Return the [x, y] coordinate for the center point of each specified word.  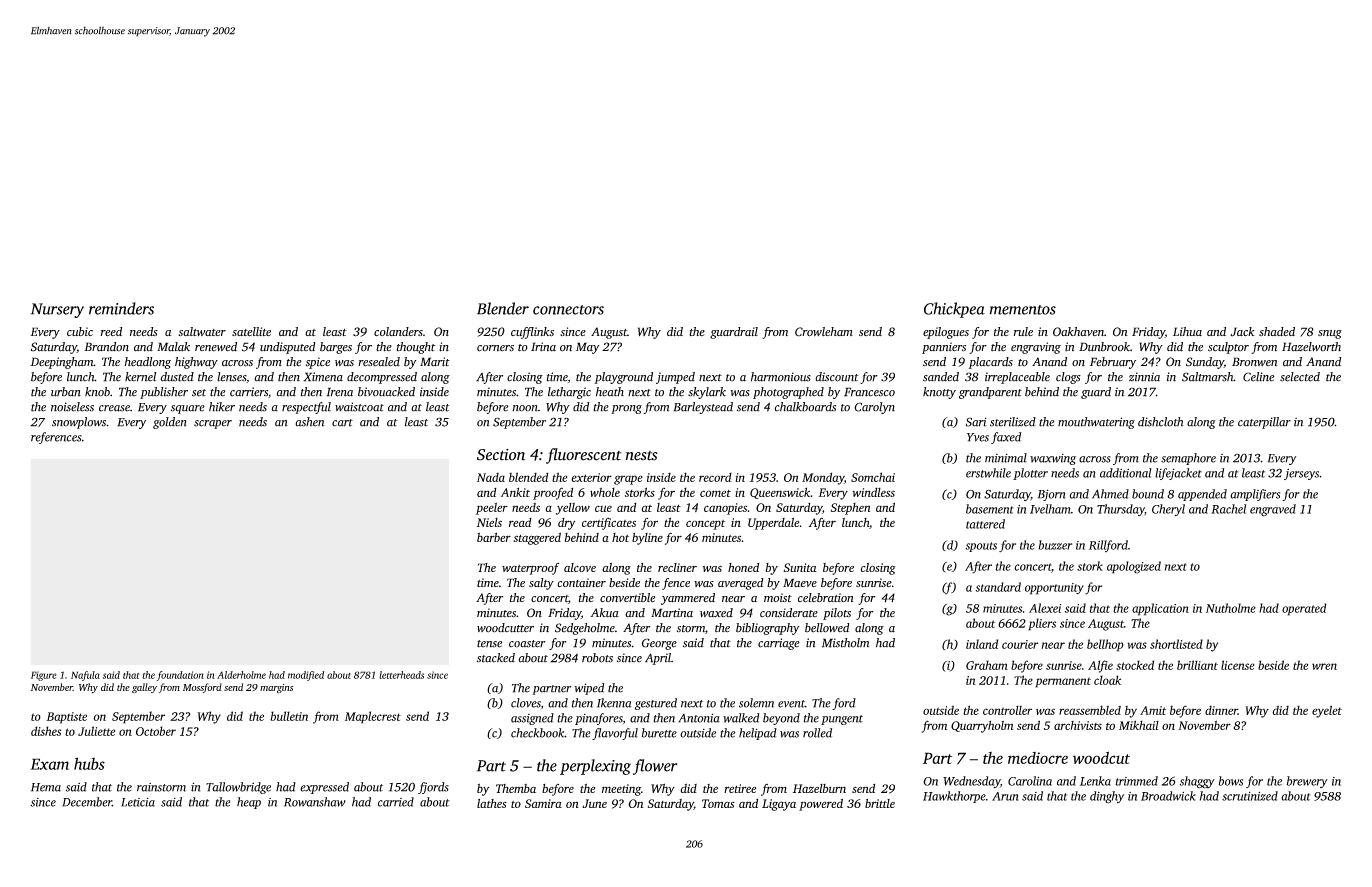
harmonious [781, 377]
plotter [1030, 474]
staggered [537, 538]
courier [1020, 644]
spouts [981, 547]
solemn [756, 703]
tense [489, 644]
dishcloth [1161, 422]
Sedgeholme [585, 629]
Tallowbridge [238, 788]
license [1238, 665]
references [56, 438]
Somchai [873, 477]
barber [494, 537]
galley [144, 688]
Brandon [106, 347]
